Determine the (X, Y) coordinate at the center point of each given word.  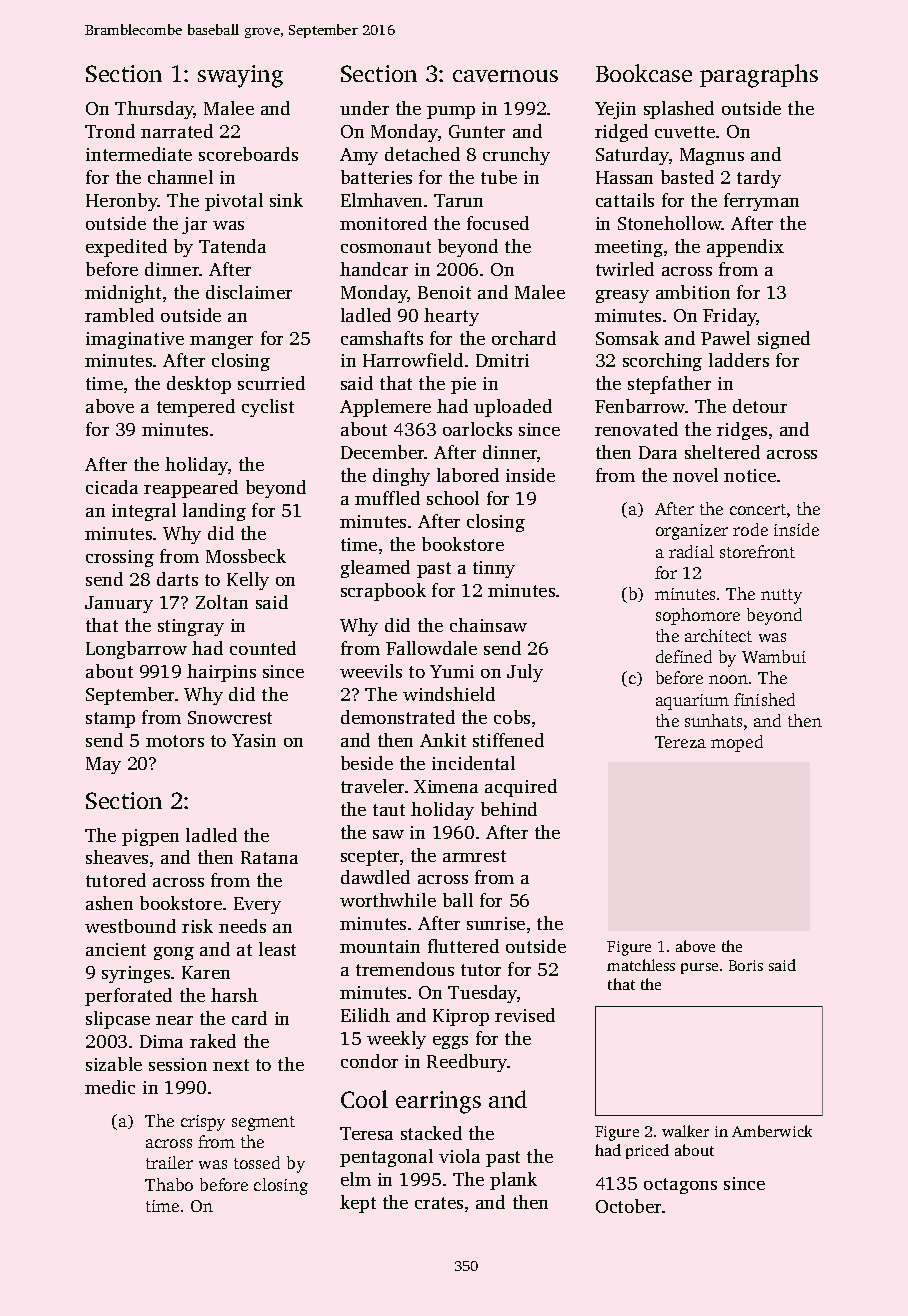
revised (525, 1015)
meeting (629, 248)
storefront (757, 551)
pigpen (150, 837)
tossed (257, 1162)
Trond (110, 131)
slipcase (118, 1020)
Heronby (122, 202)
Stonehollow (670, 223)
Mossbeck (246, 556)
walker (685, 1131)
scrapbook (383, 592)
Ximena (446, 786)
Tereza (680, 742)
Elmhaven (381, 200)
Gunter (477, 131)
